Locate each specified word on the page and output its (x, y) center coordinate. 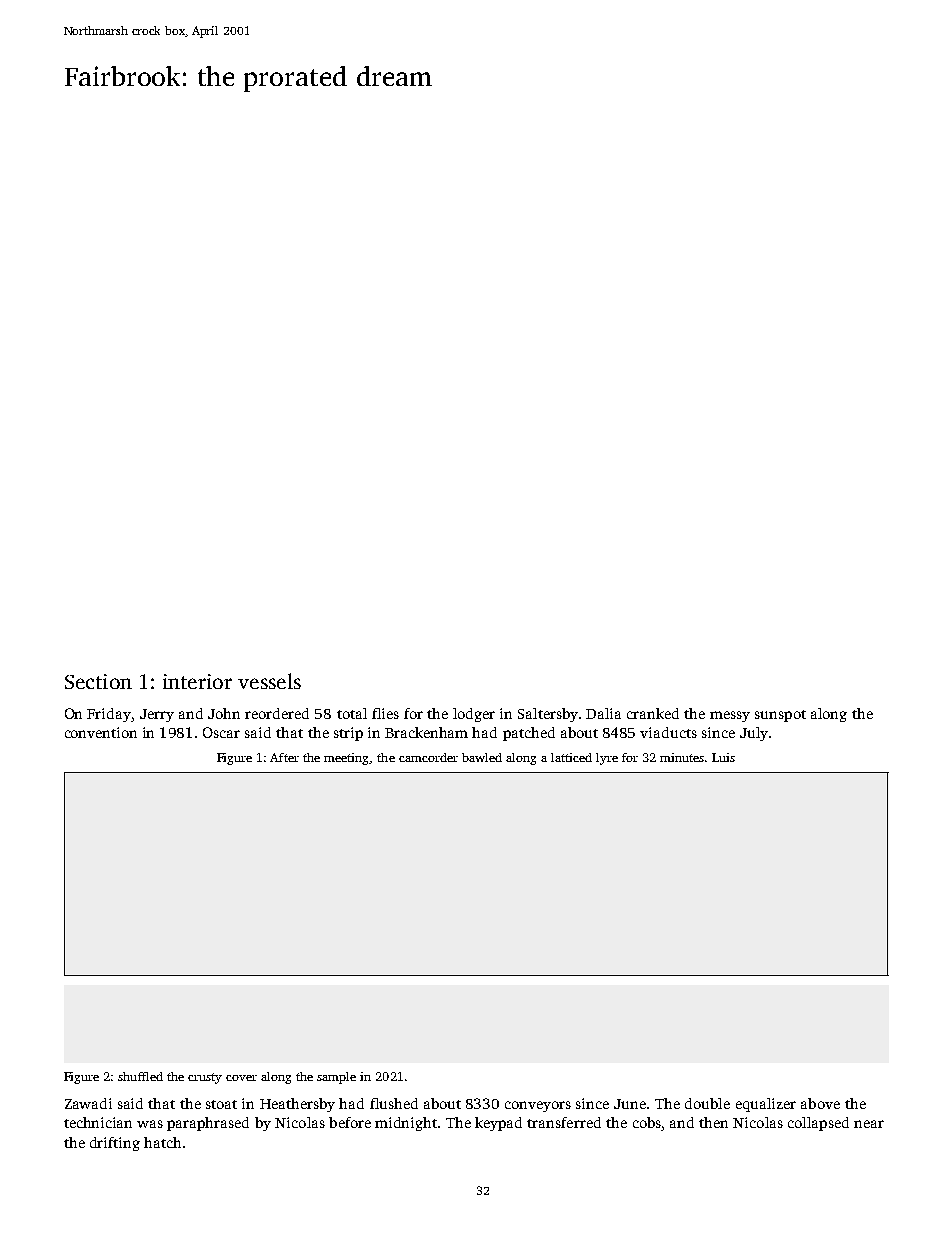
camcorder (428, 757)
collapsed (818, 1124)
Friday (109, 715)
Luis (723, 757)
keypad (498, 1124)
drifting (115, 1144)
